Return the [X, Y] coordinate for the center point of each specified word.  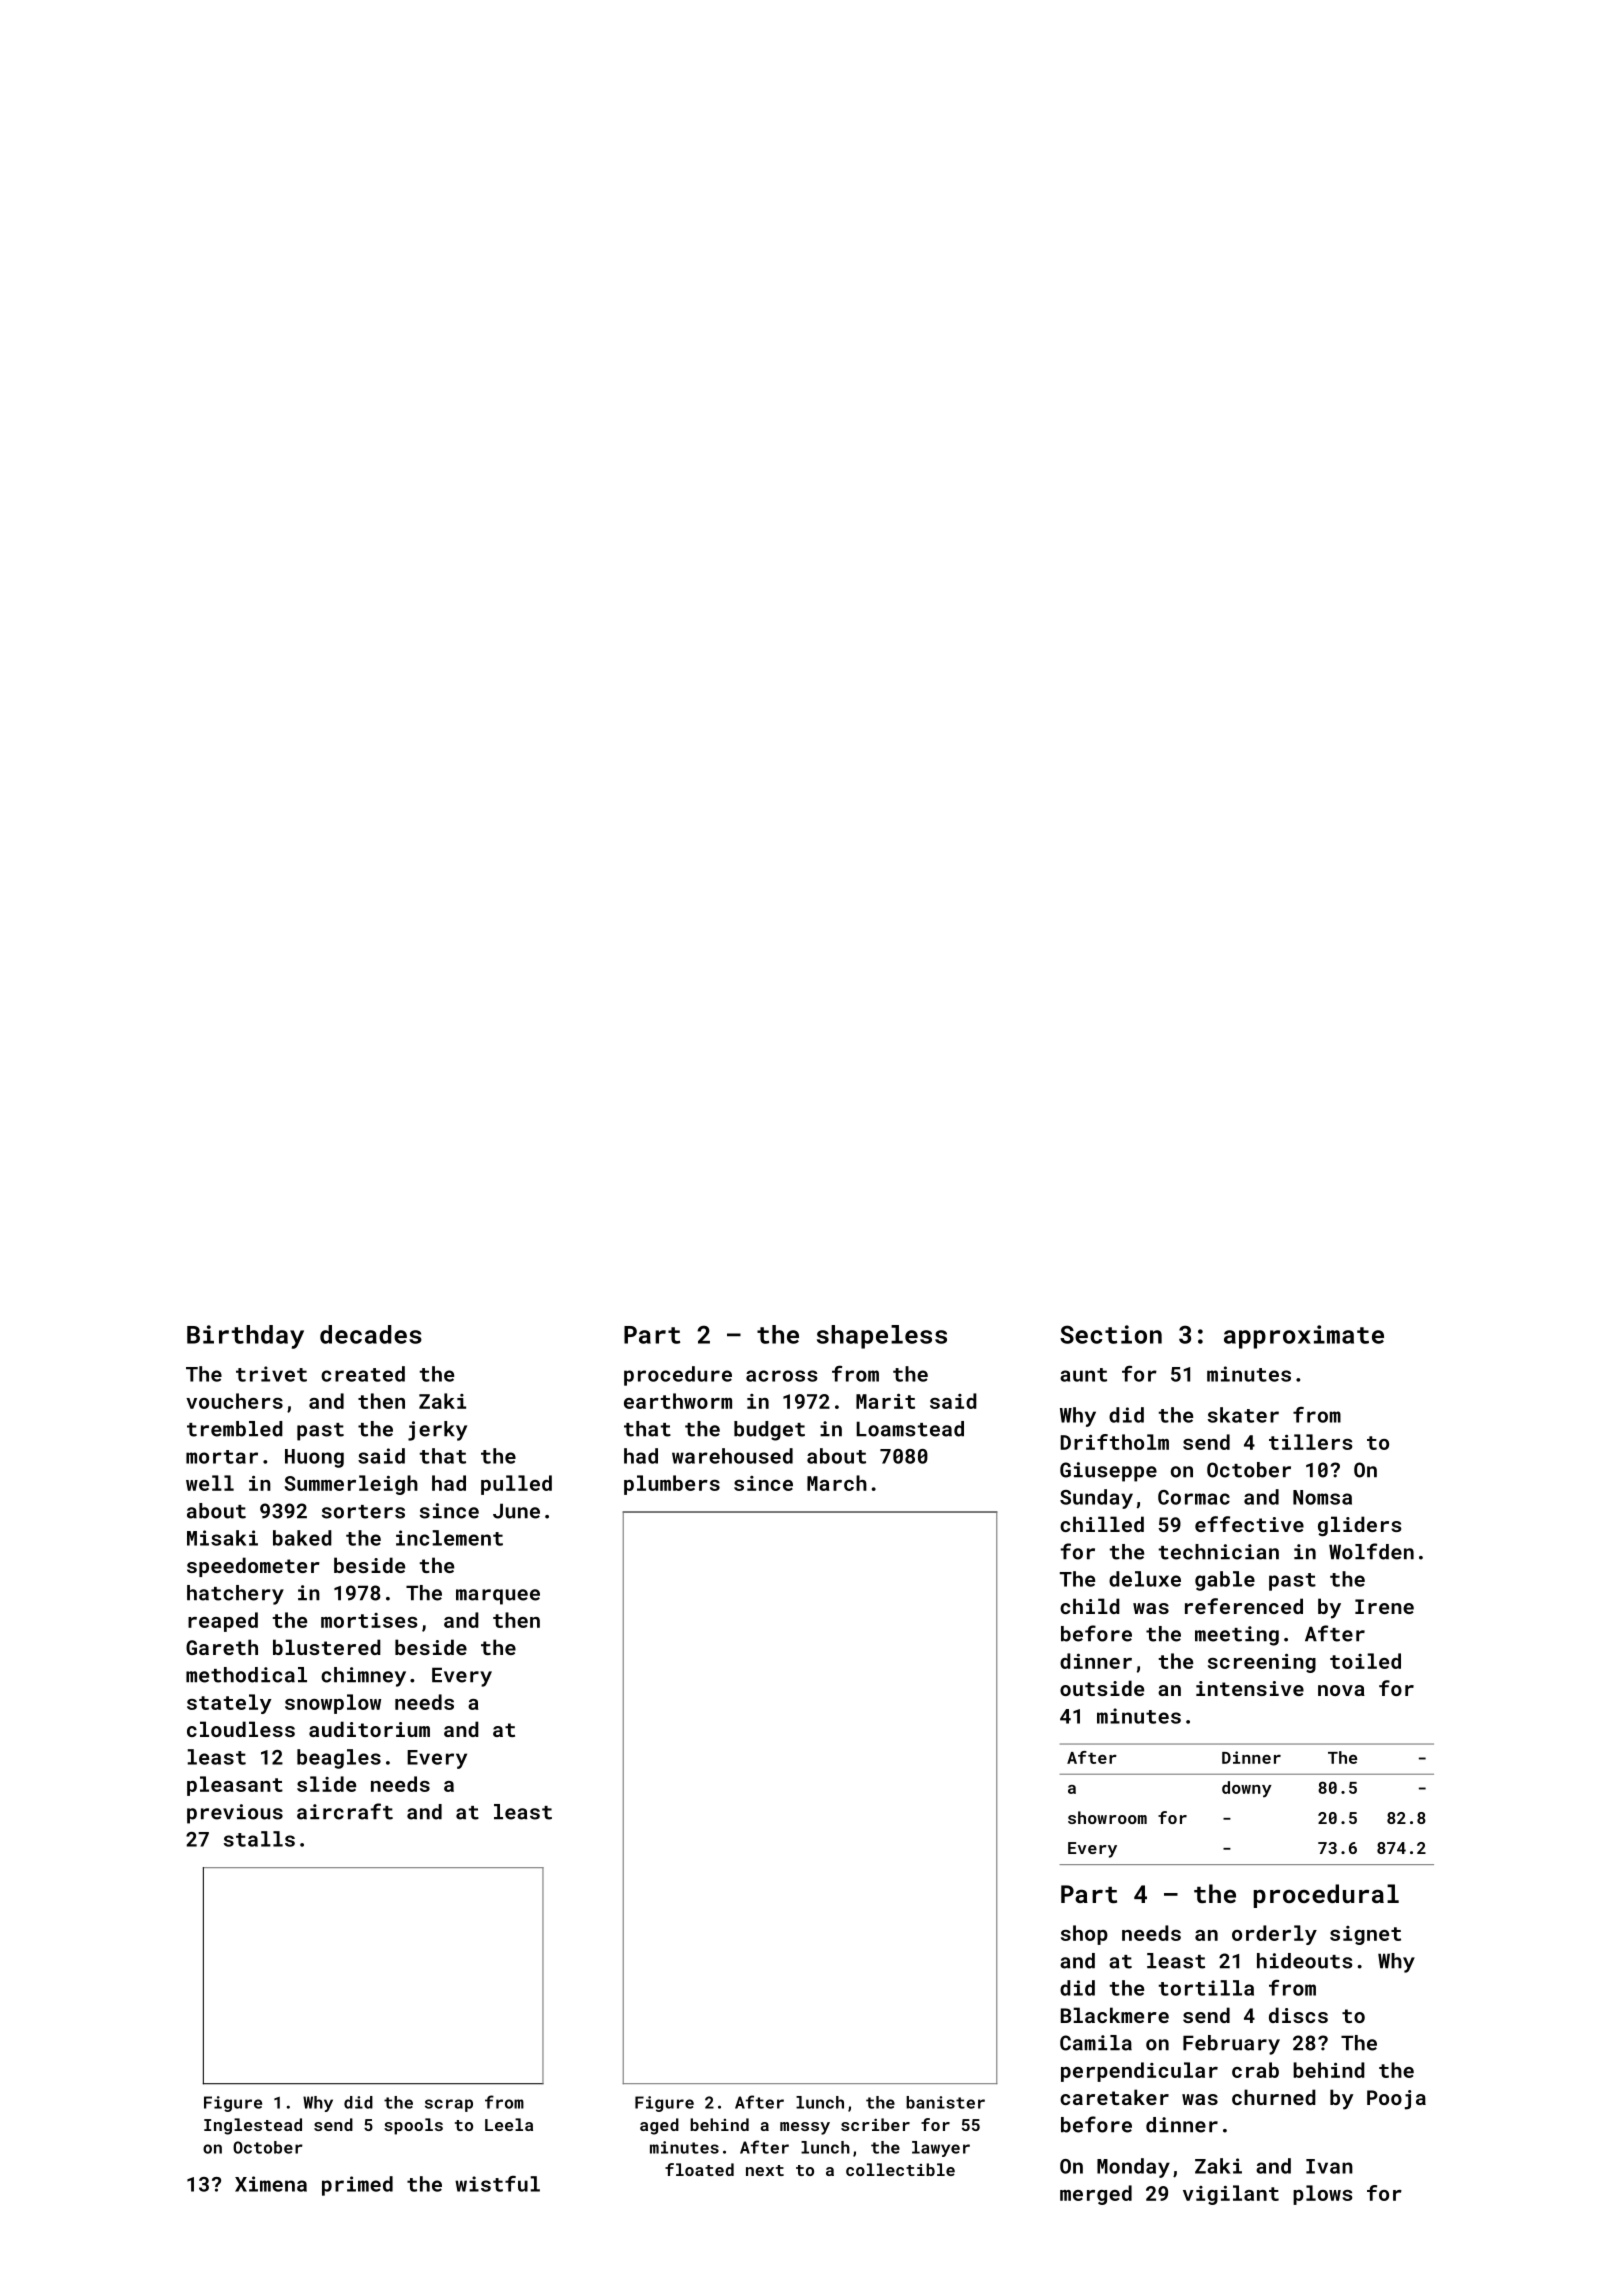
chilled [1102, 1524]
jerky [437, 1431]
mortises [369, 1620]
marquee [498, 1597]
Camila [1096, 2043]
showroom [1107, 1817]
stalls [259, 1839]
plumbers [672, 1485]
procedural [1326, 1896]
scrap [449, 2105]
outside [1102, 1688]
